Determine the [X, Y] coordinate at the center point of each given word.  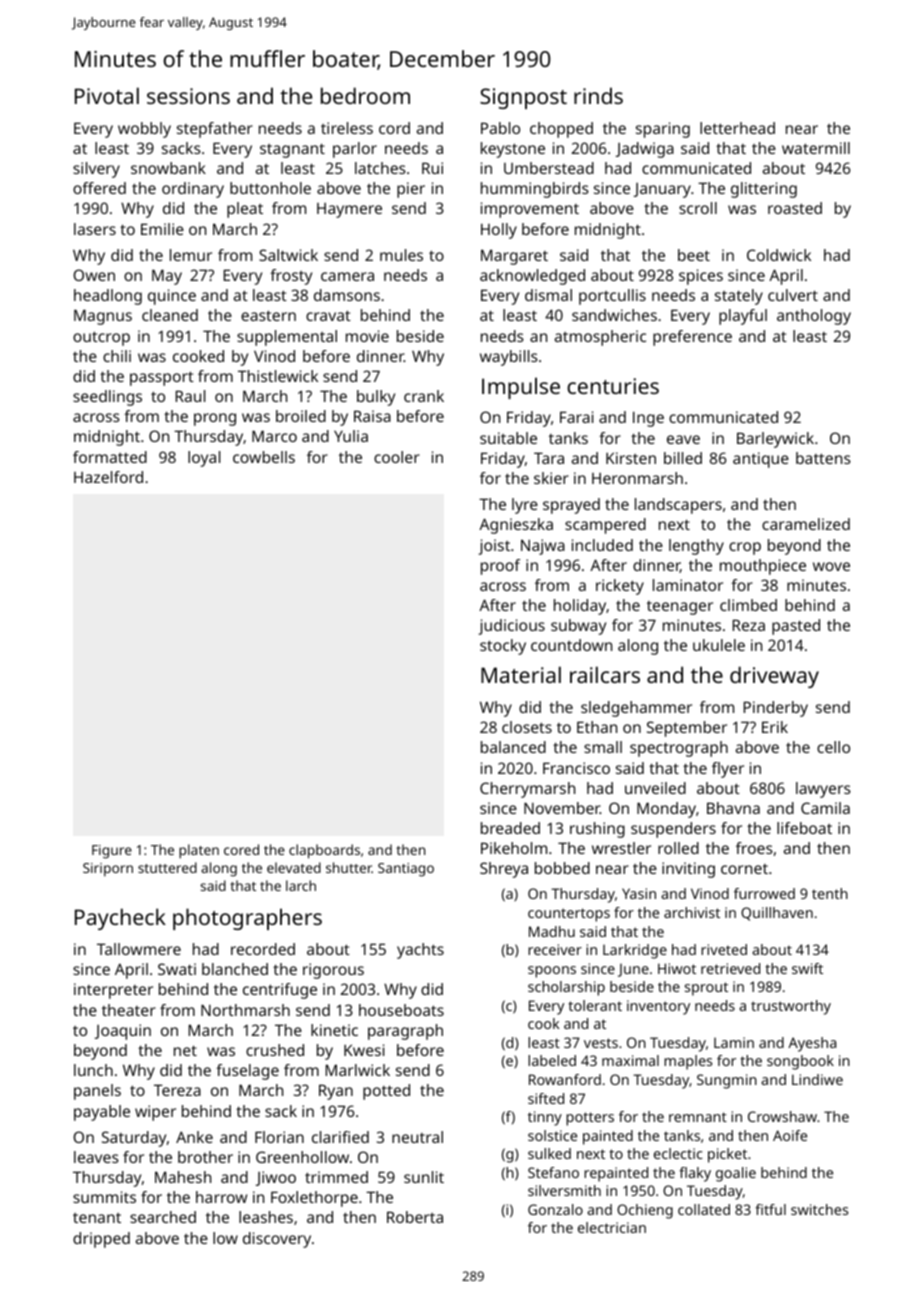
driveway [774, 677]
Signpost [523, 98]
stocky [503, 647]
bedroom [365, 95]
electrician [612, 1227]
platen [199, 851]
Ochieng [645, 1211]
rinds [598, 95]
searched [163, 1217]
